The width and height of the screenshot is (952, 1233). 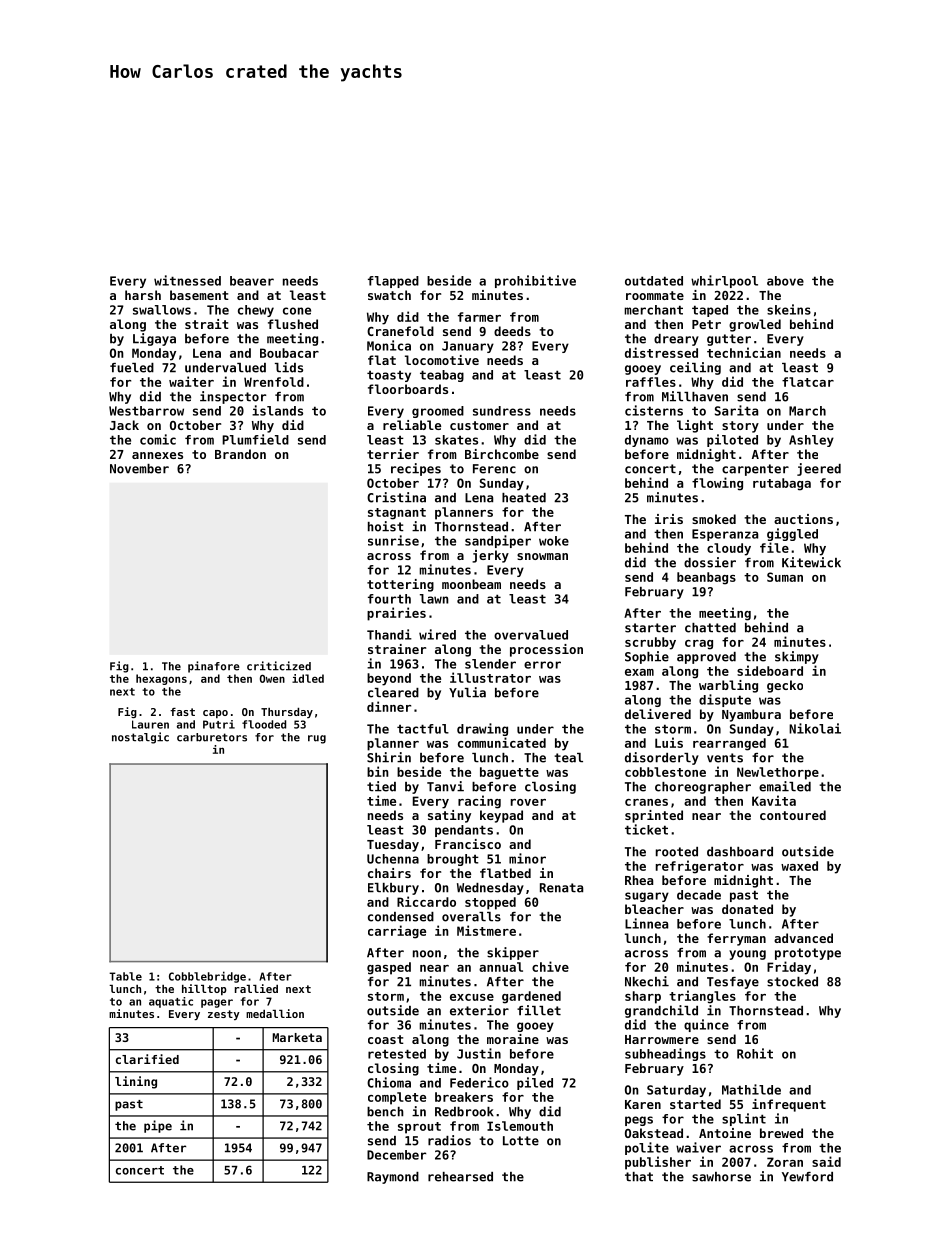 What do you see at coordinates (393, 282) in the screenshot?
I see `flapped` at bounding box center [393, 282].
